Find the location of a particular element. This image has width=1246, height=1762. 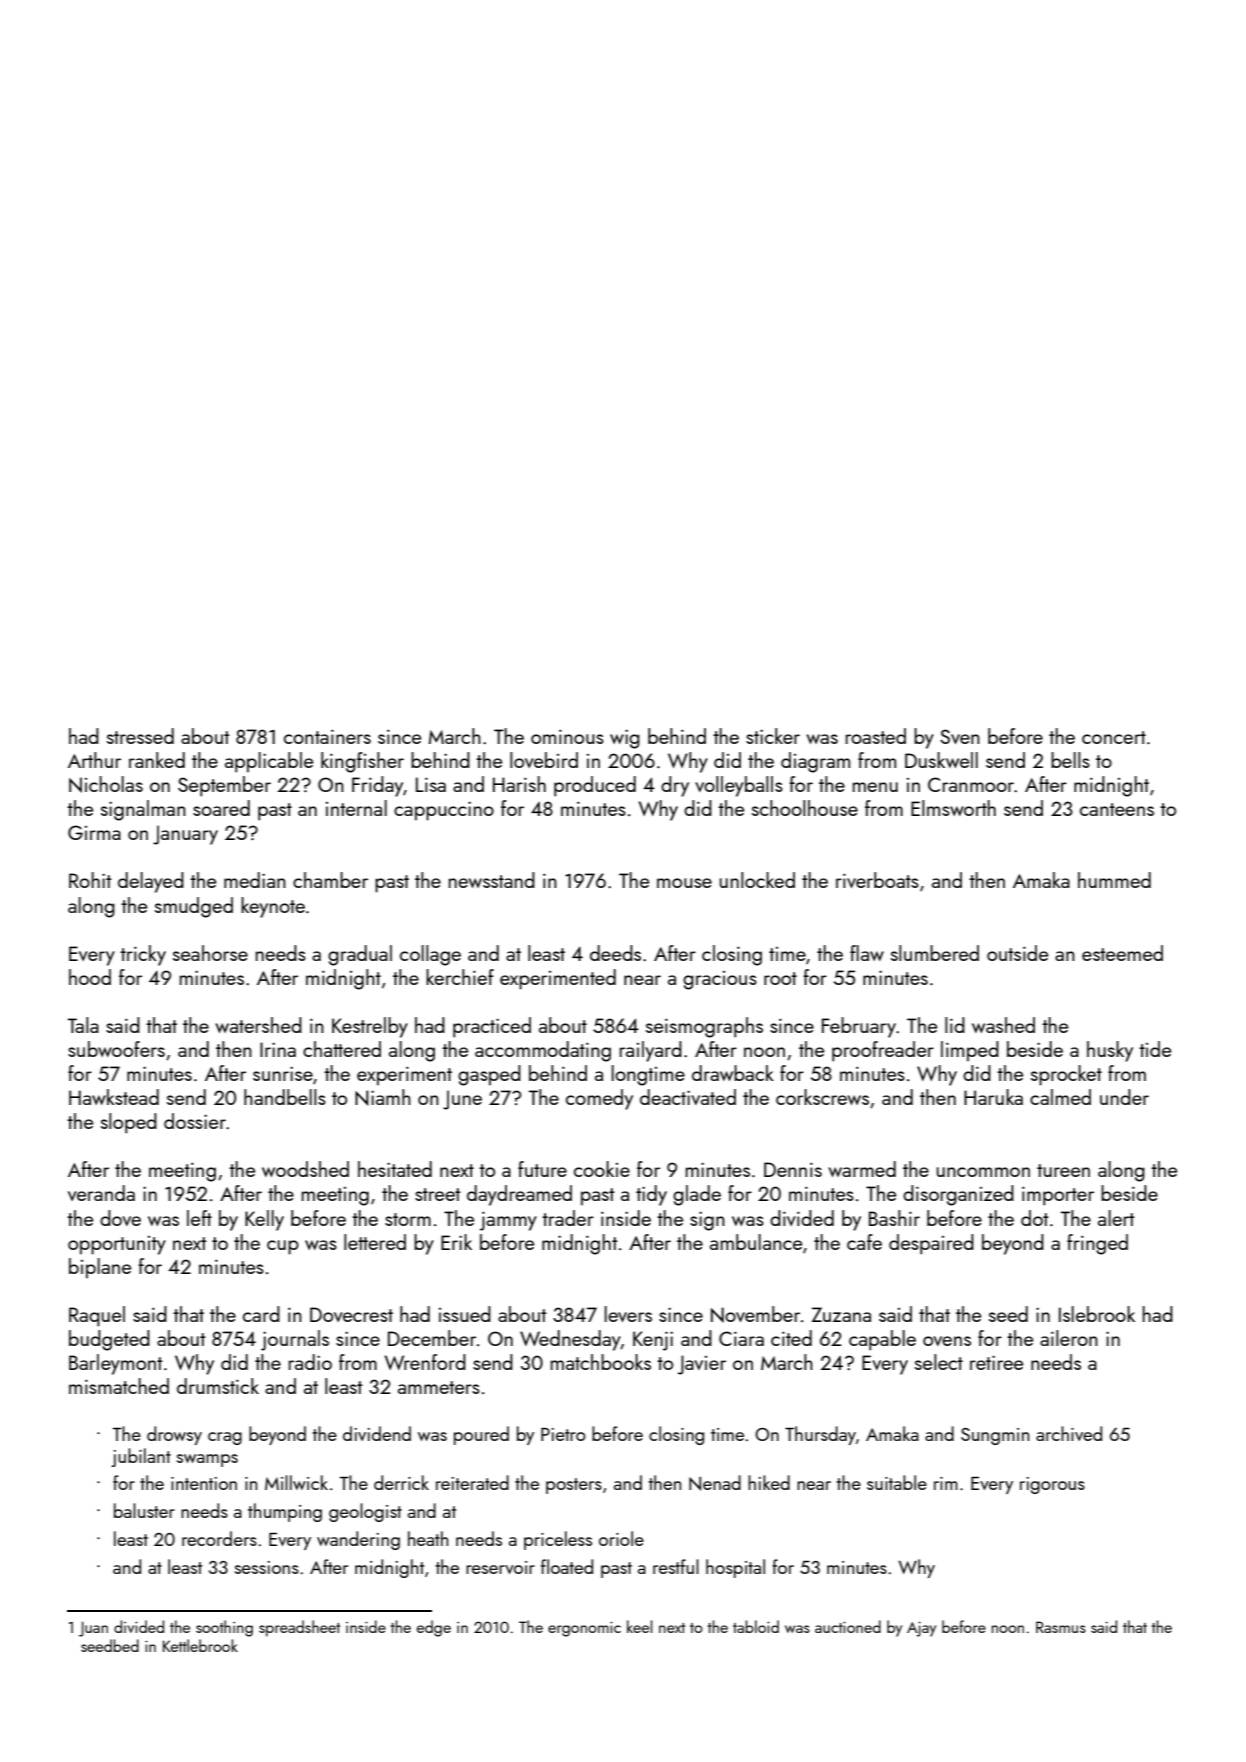

under is located at coordinates (1124, 1097).
